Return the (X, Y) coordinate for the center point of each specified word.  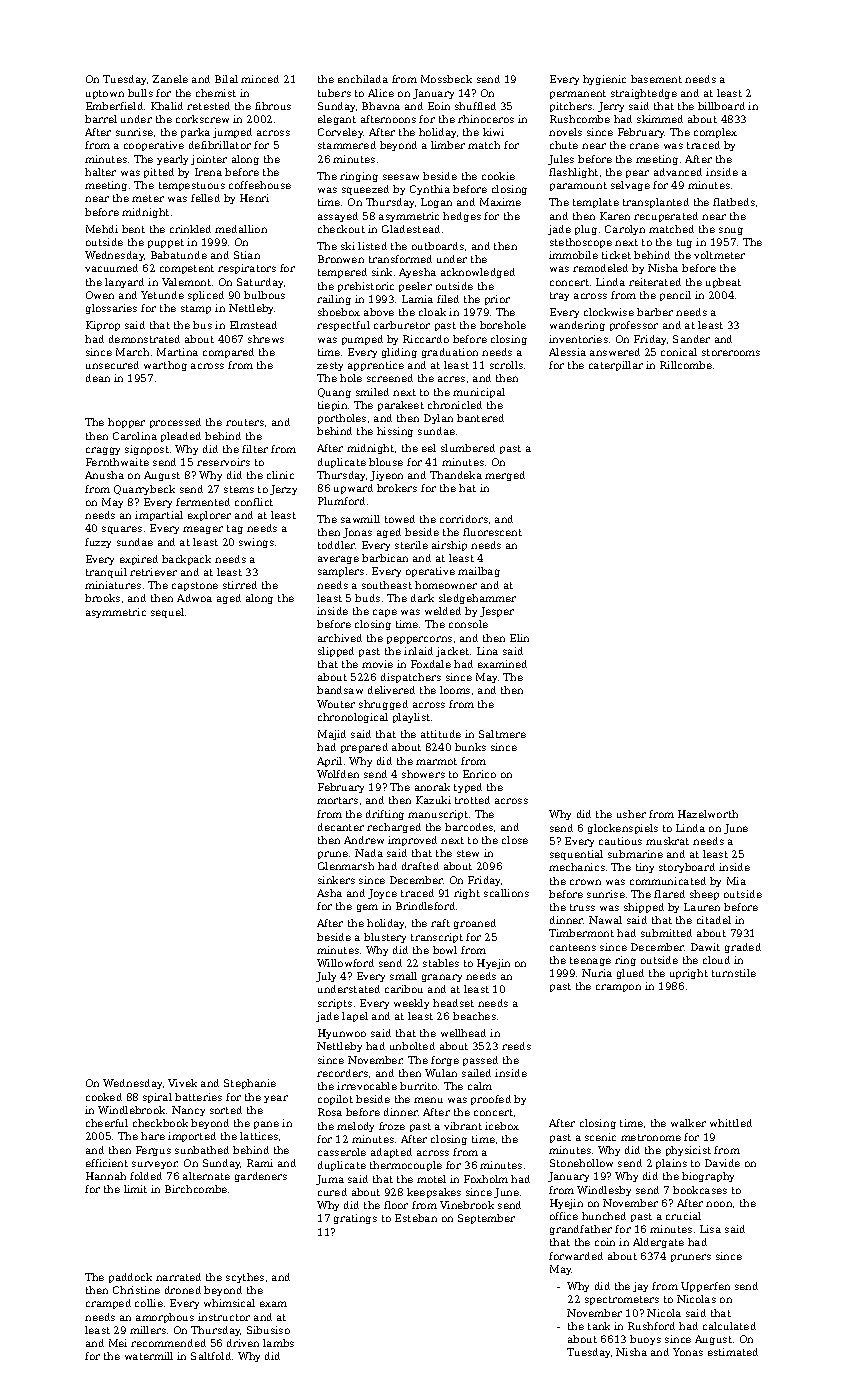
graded (743, 948)
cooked (104, 1097)
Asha (329, 893)
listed (372, 246)
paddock (130, 1278)
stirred (240, 585)
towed (400, 519)
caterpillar (616, 366)
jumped (232, 133)
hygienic (604, 80)
